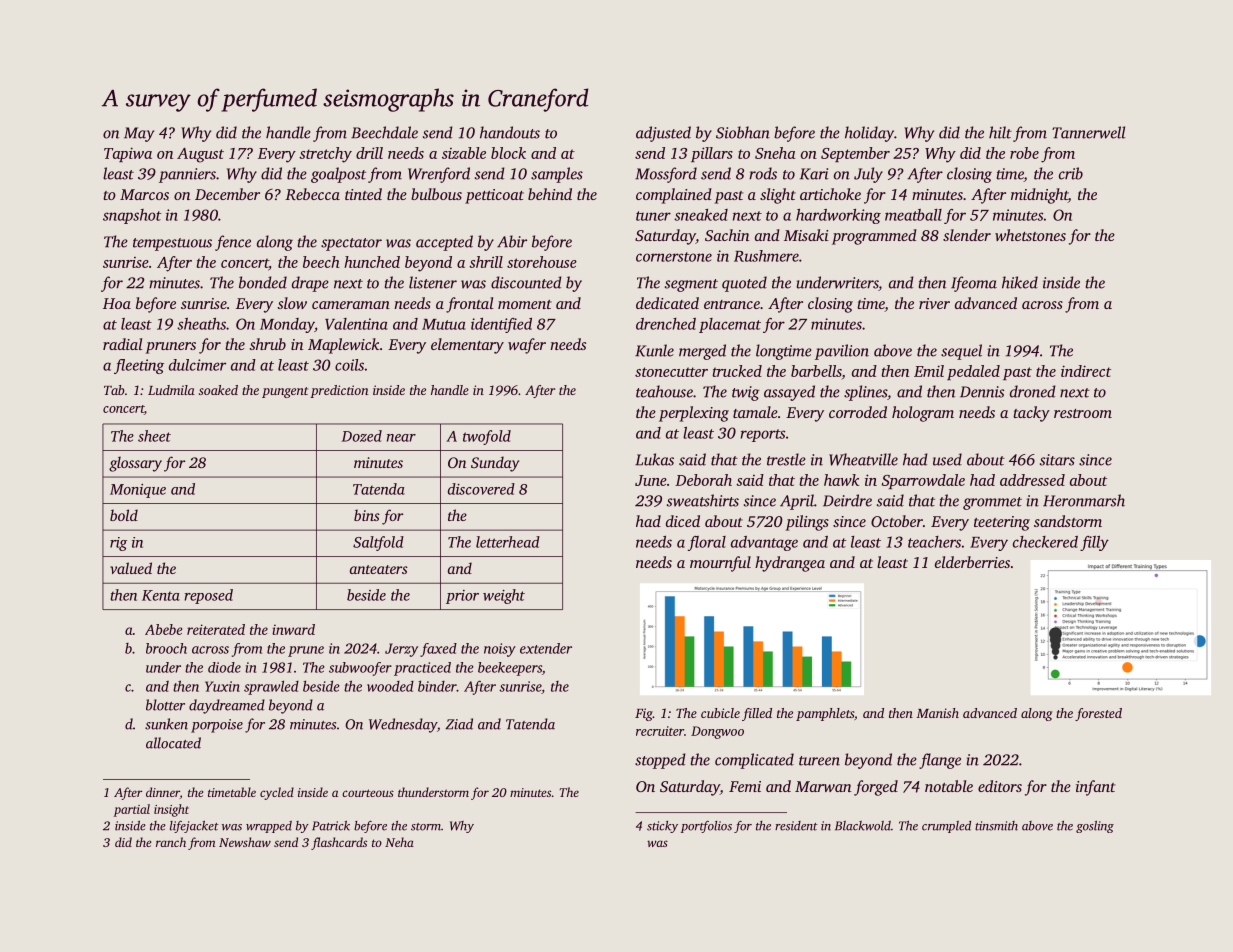 This screenshot has width=1233, height=952. I want to click on Manish, so click(937, 713).
